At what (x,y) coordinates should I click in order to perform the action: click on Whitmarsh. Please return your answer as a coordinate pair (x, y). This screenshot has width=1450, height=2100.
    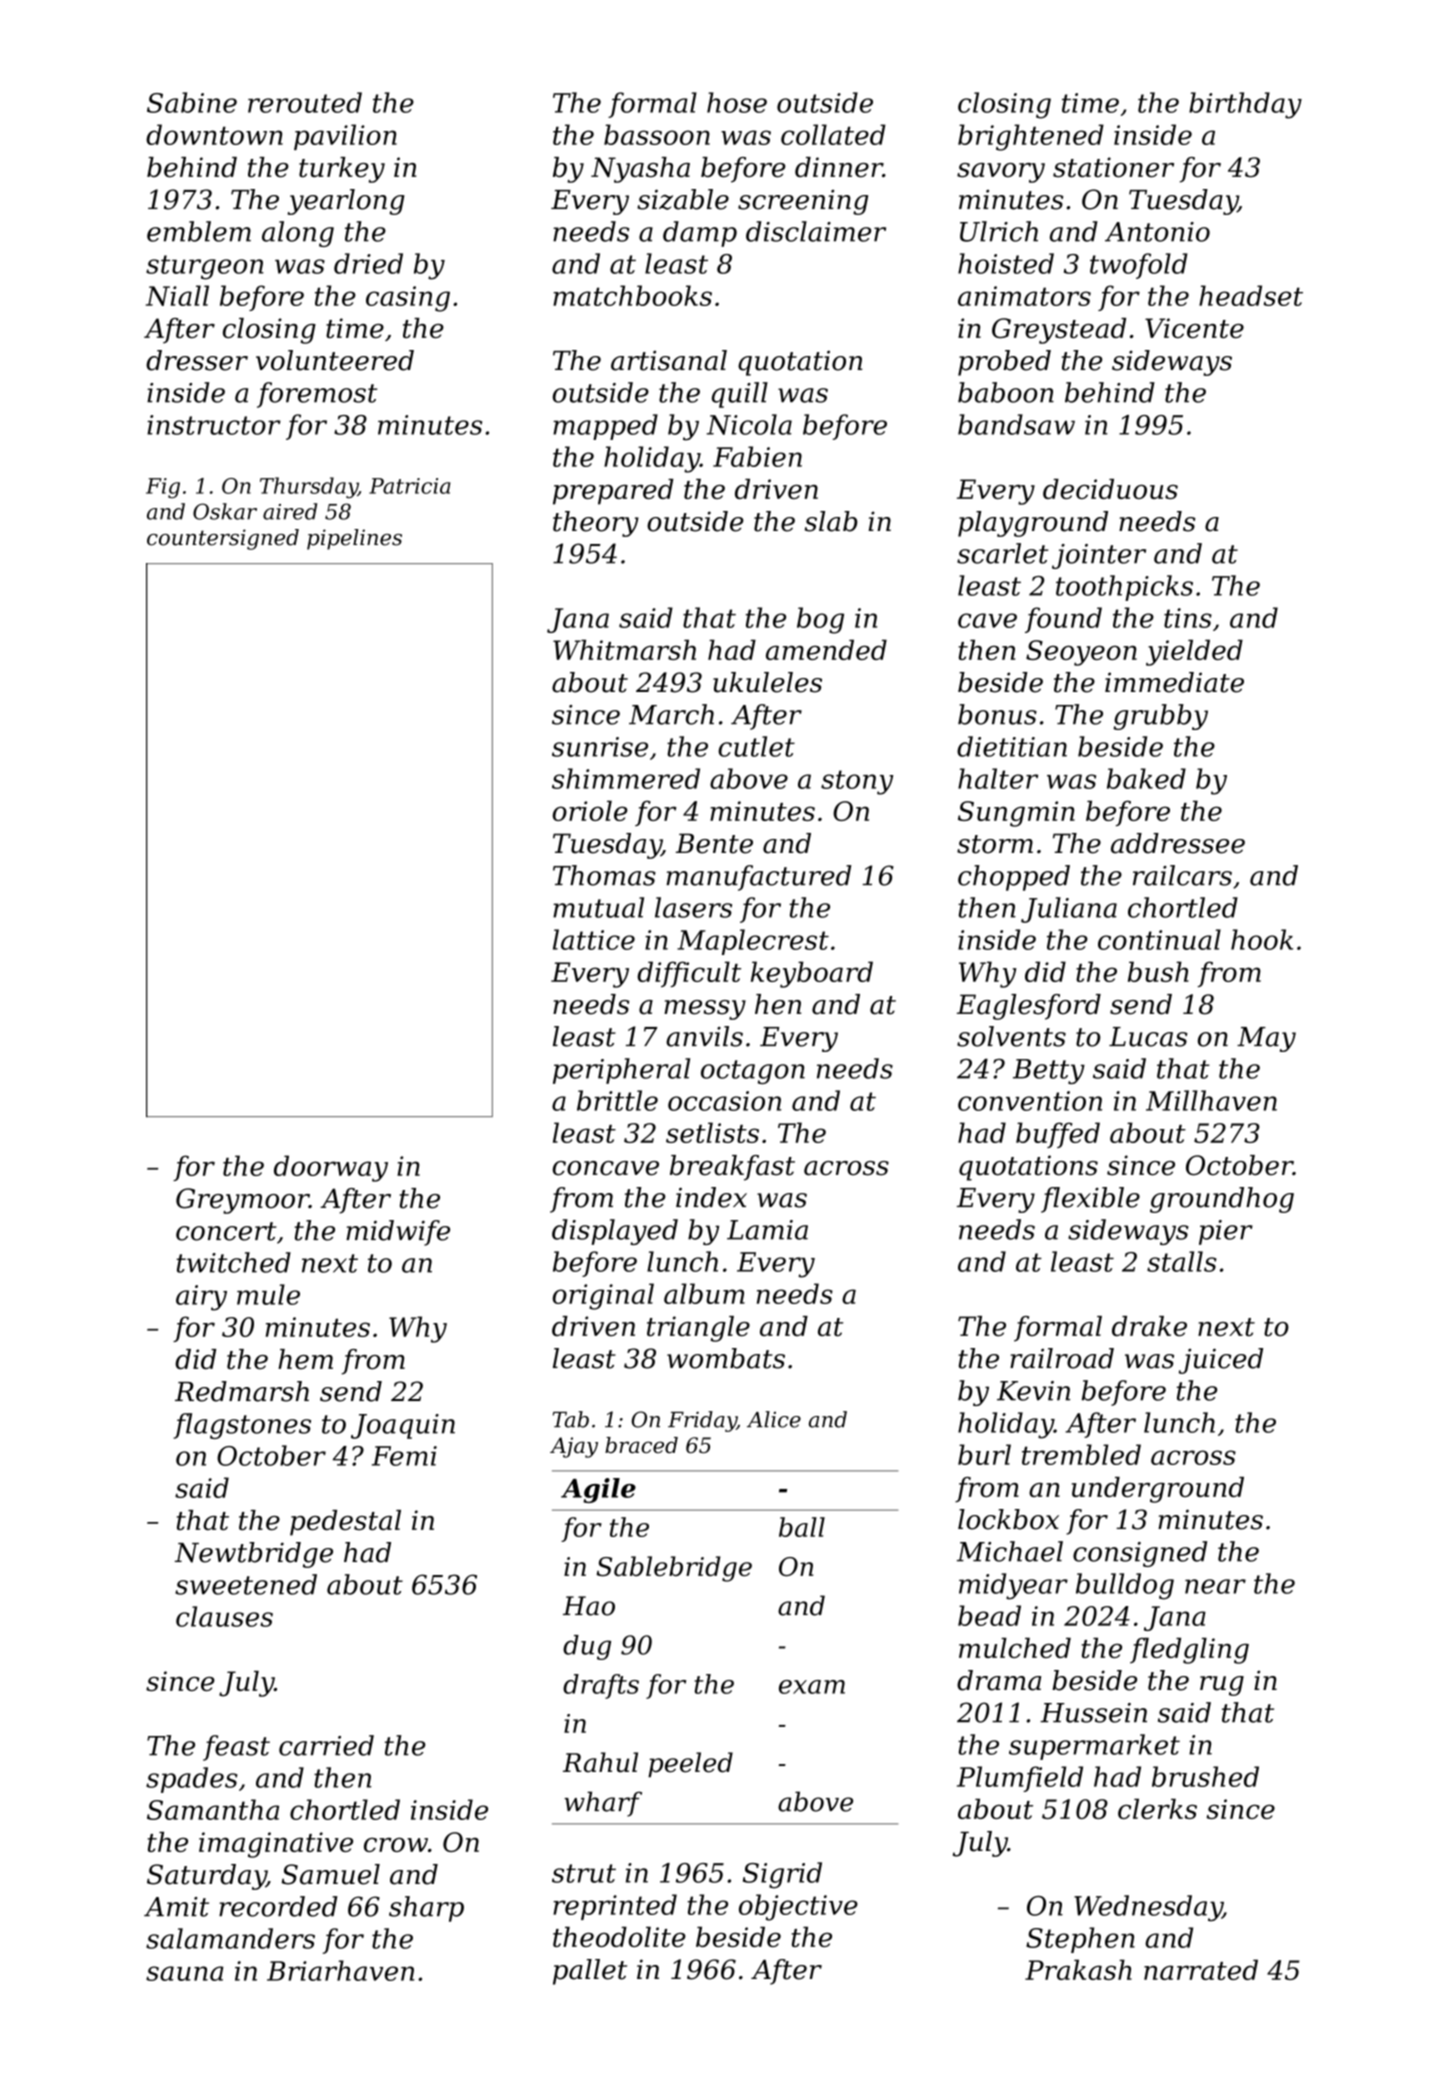
    Looking at the image, I should click on (624, 649).
